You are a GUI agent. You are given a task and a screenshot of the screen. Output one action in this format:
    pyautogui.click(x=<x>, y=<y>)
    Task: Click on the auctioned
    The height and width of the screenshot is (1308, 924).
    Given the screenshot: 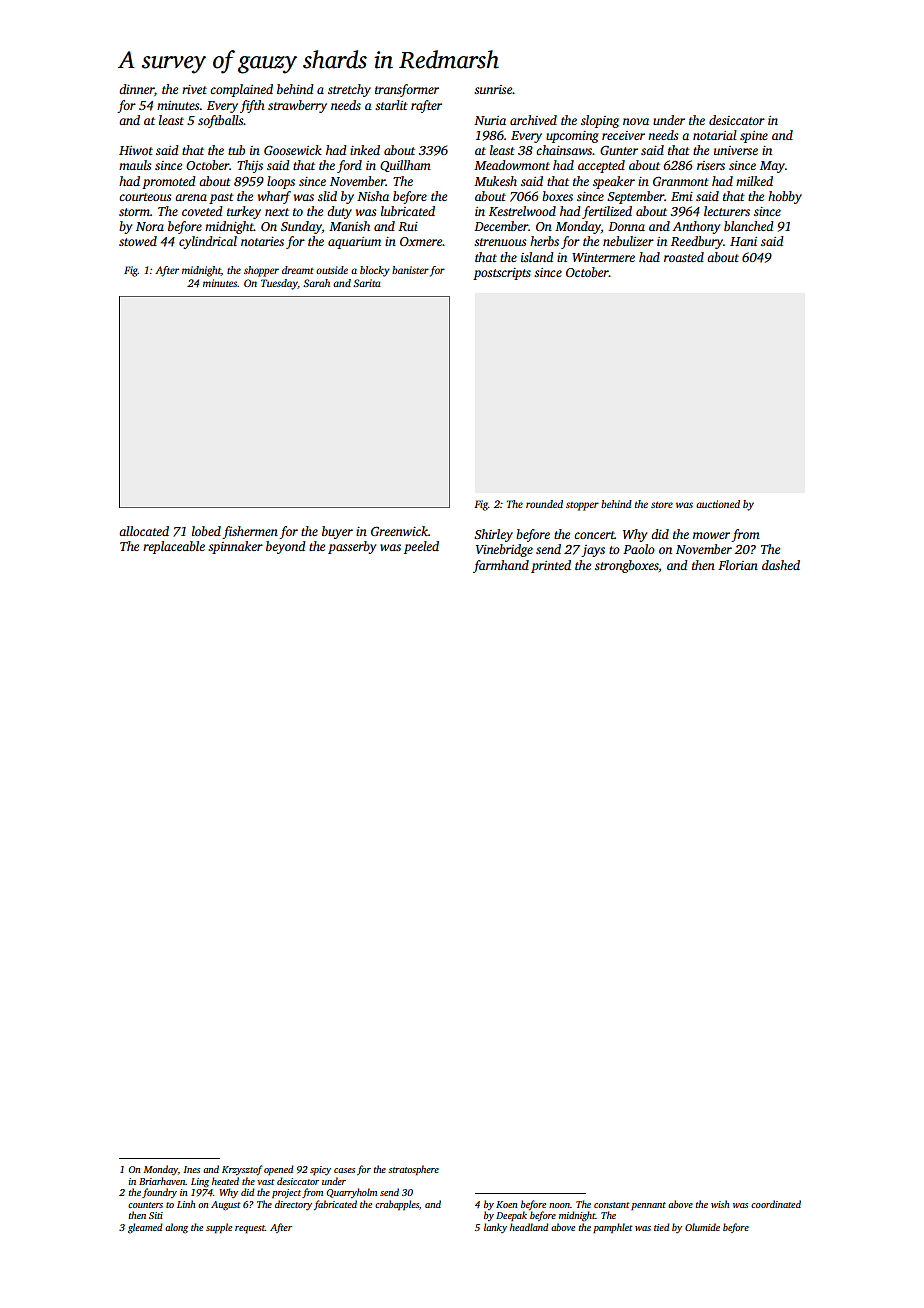 What is the action you would take?
    pyautogui.click(x=718, y=504)
